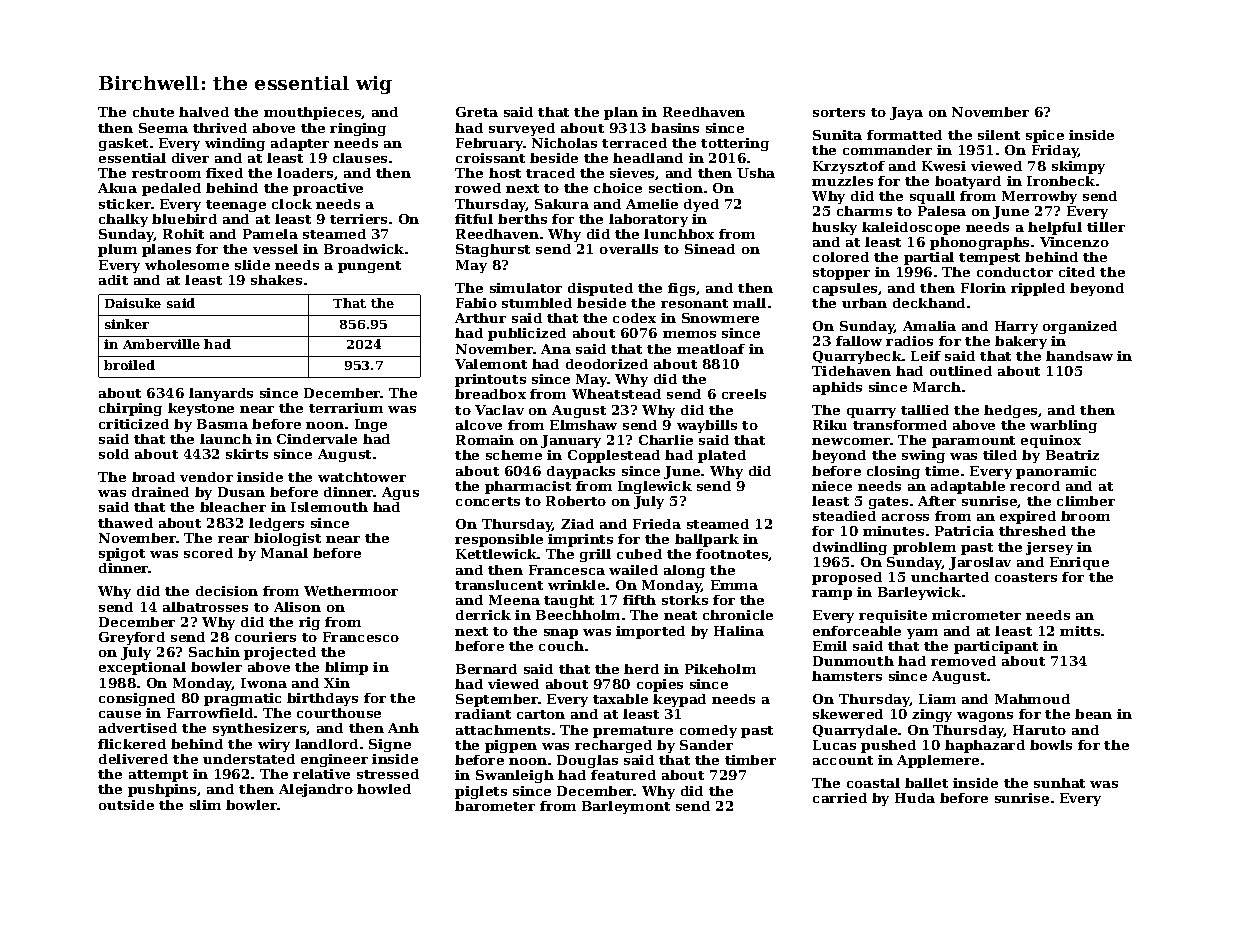  Describe the element at coordinates (1080, 631) in the screenshot. I see `mitts` at that location.
